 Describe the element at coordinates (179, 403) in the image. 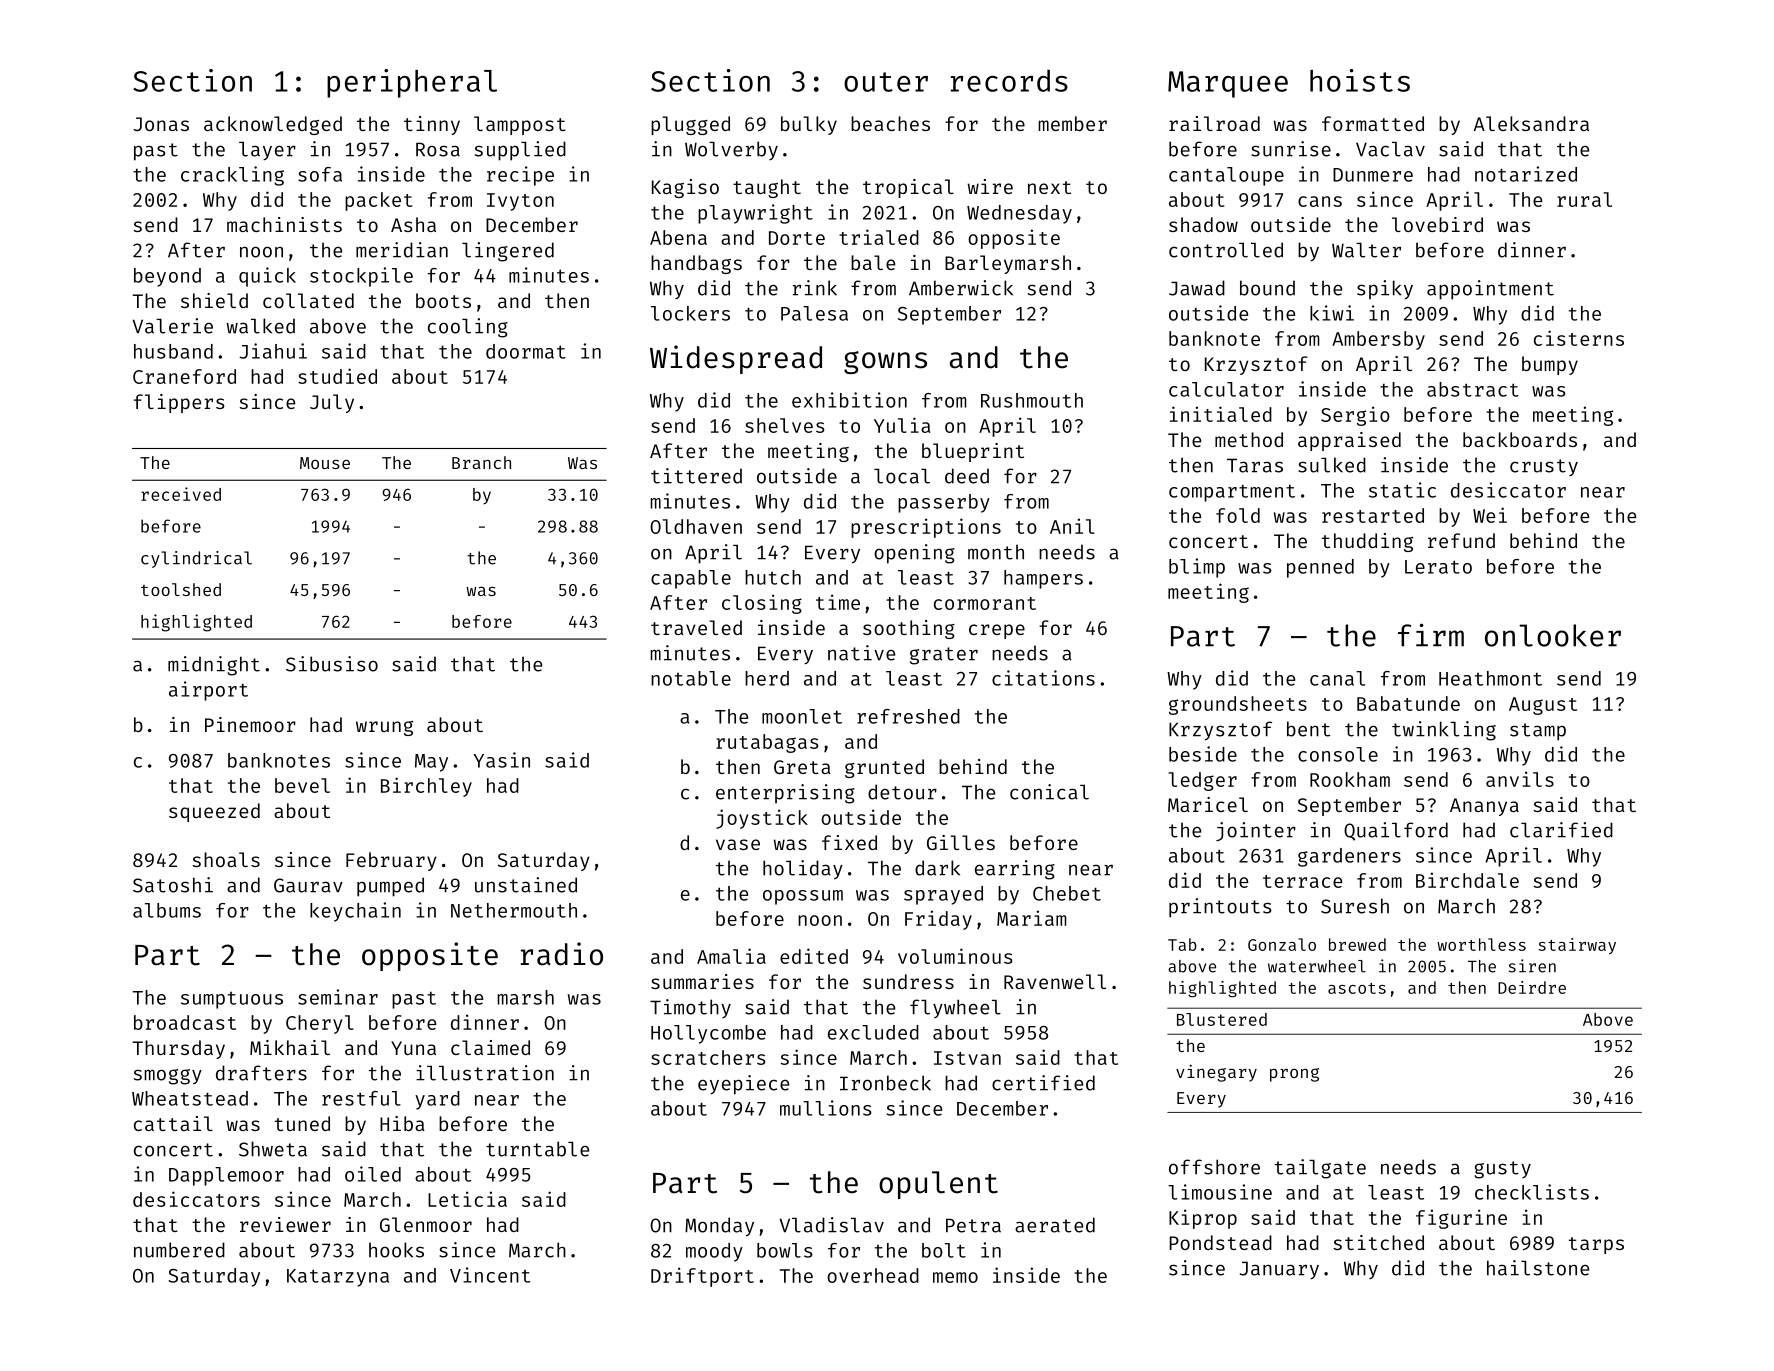

I see `flippers` at that location.
